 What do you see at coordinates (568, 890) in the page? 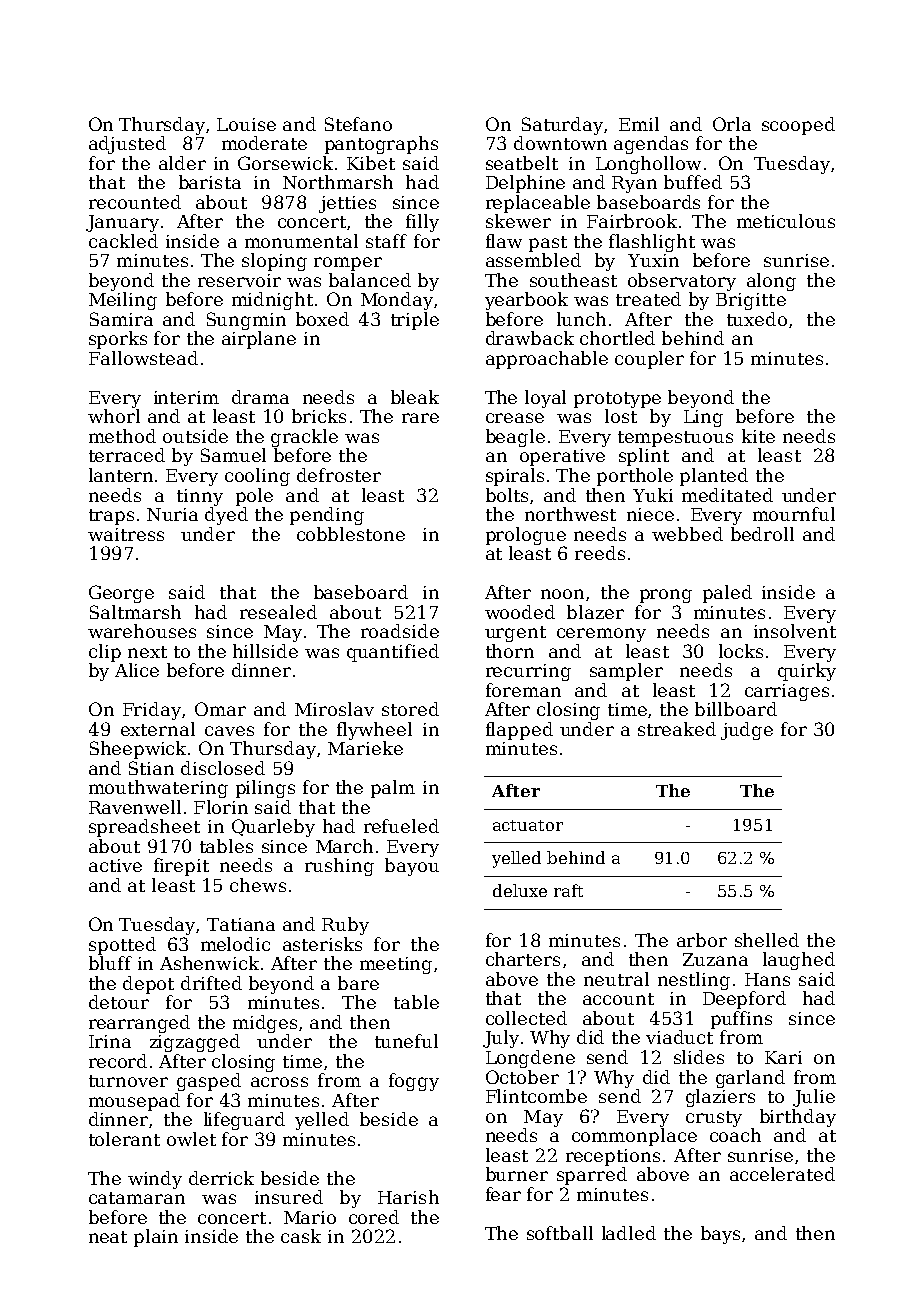
I see `raft` at bounding box center [568, 890].
